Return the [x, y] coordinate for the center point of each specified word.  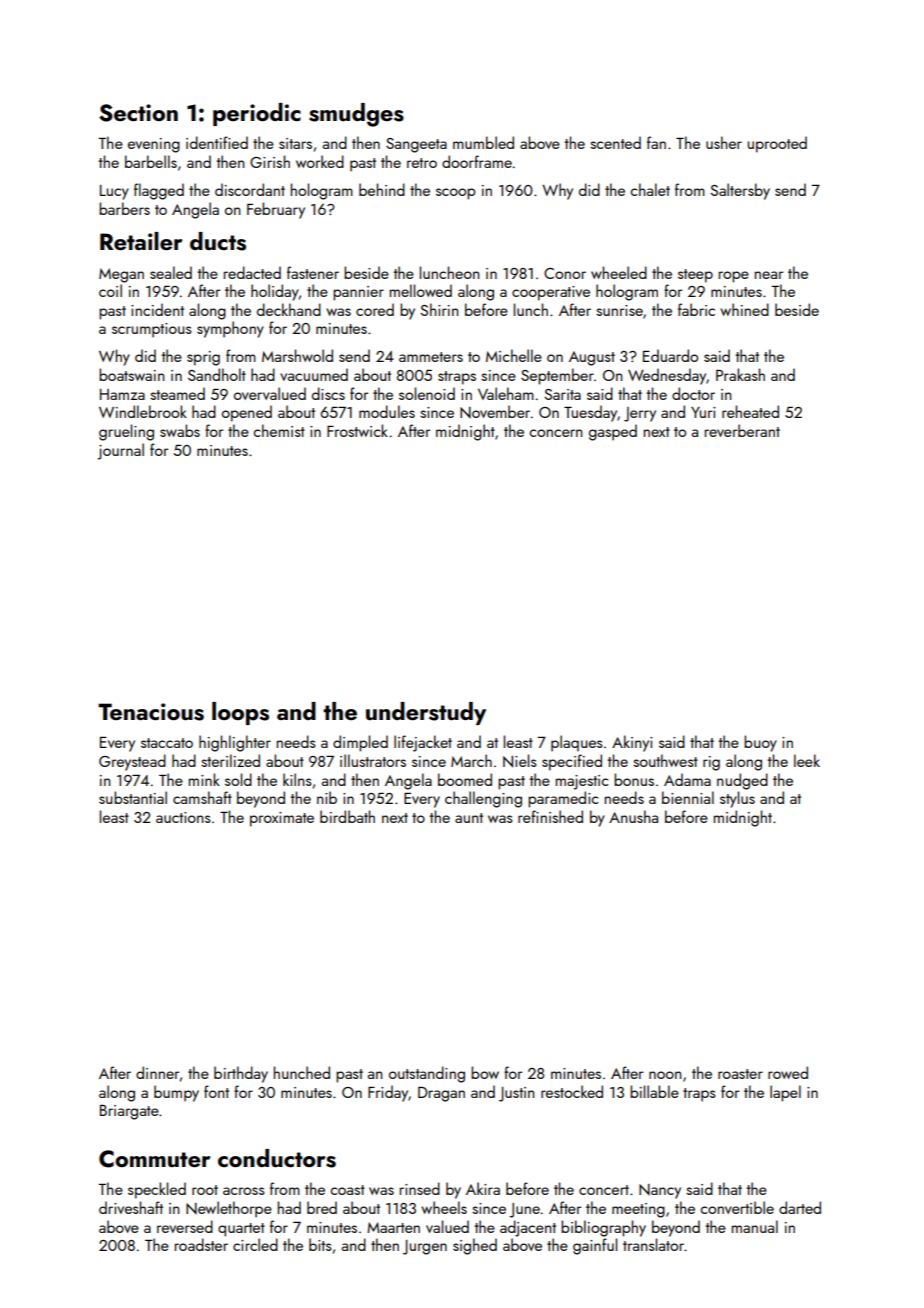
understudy [426, 713]
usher [724, 142]
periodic [257, 114]
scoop [456, 194]
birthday [241, 1074]
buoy [760, 743]
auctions [183, 817]
